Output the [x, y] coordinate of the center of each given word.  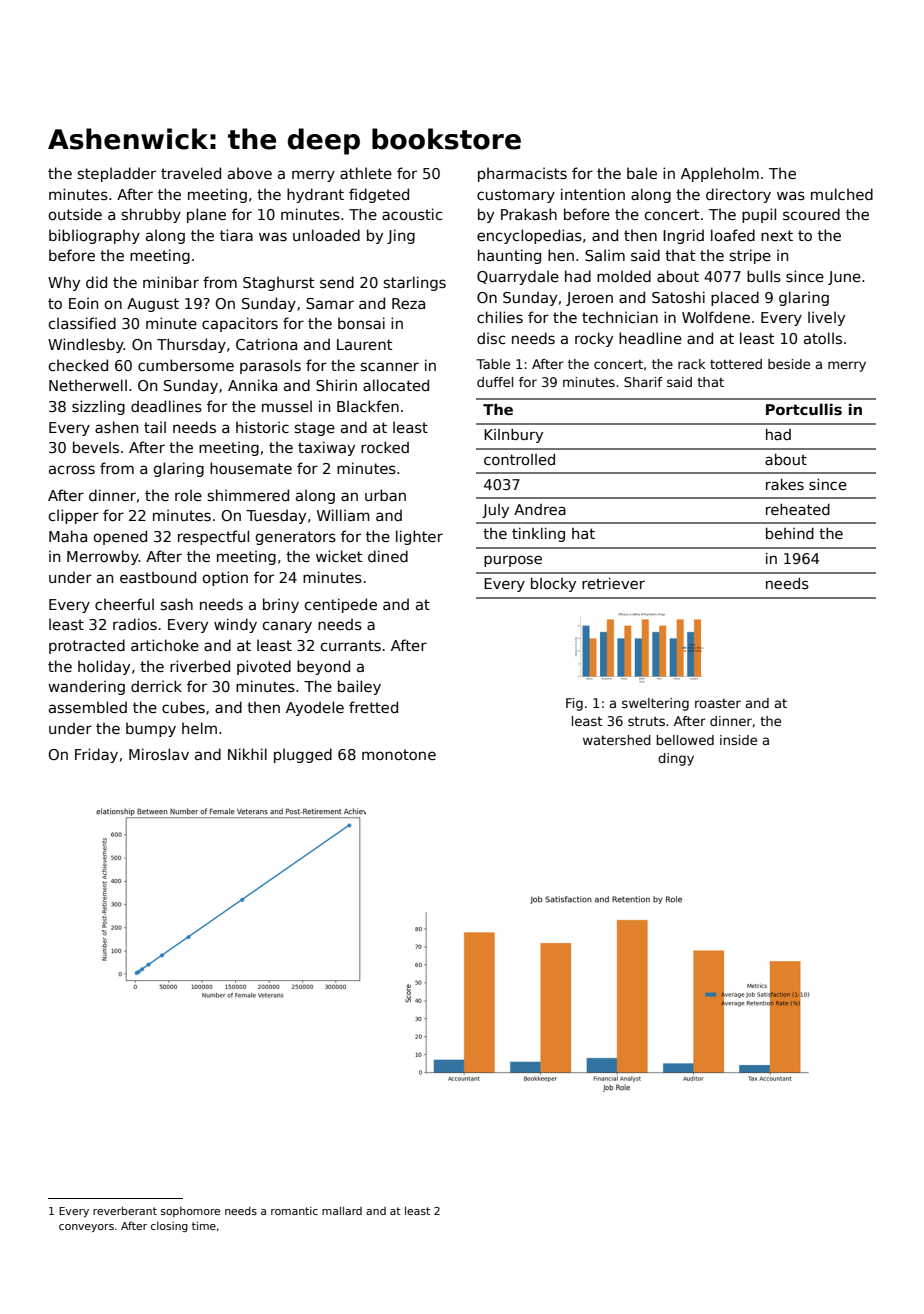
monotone [399, 754]
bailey [359, 687]
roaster [718, 703]
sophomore [190, 1212]
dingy [676, 759]
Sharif [643, 382]
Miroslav [159, 754]
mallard [342, 1211]
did [96, 282]
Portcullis [804, 409]
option [225, 578]
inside [738, 740]
